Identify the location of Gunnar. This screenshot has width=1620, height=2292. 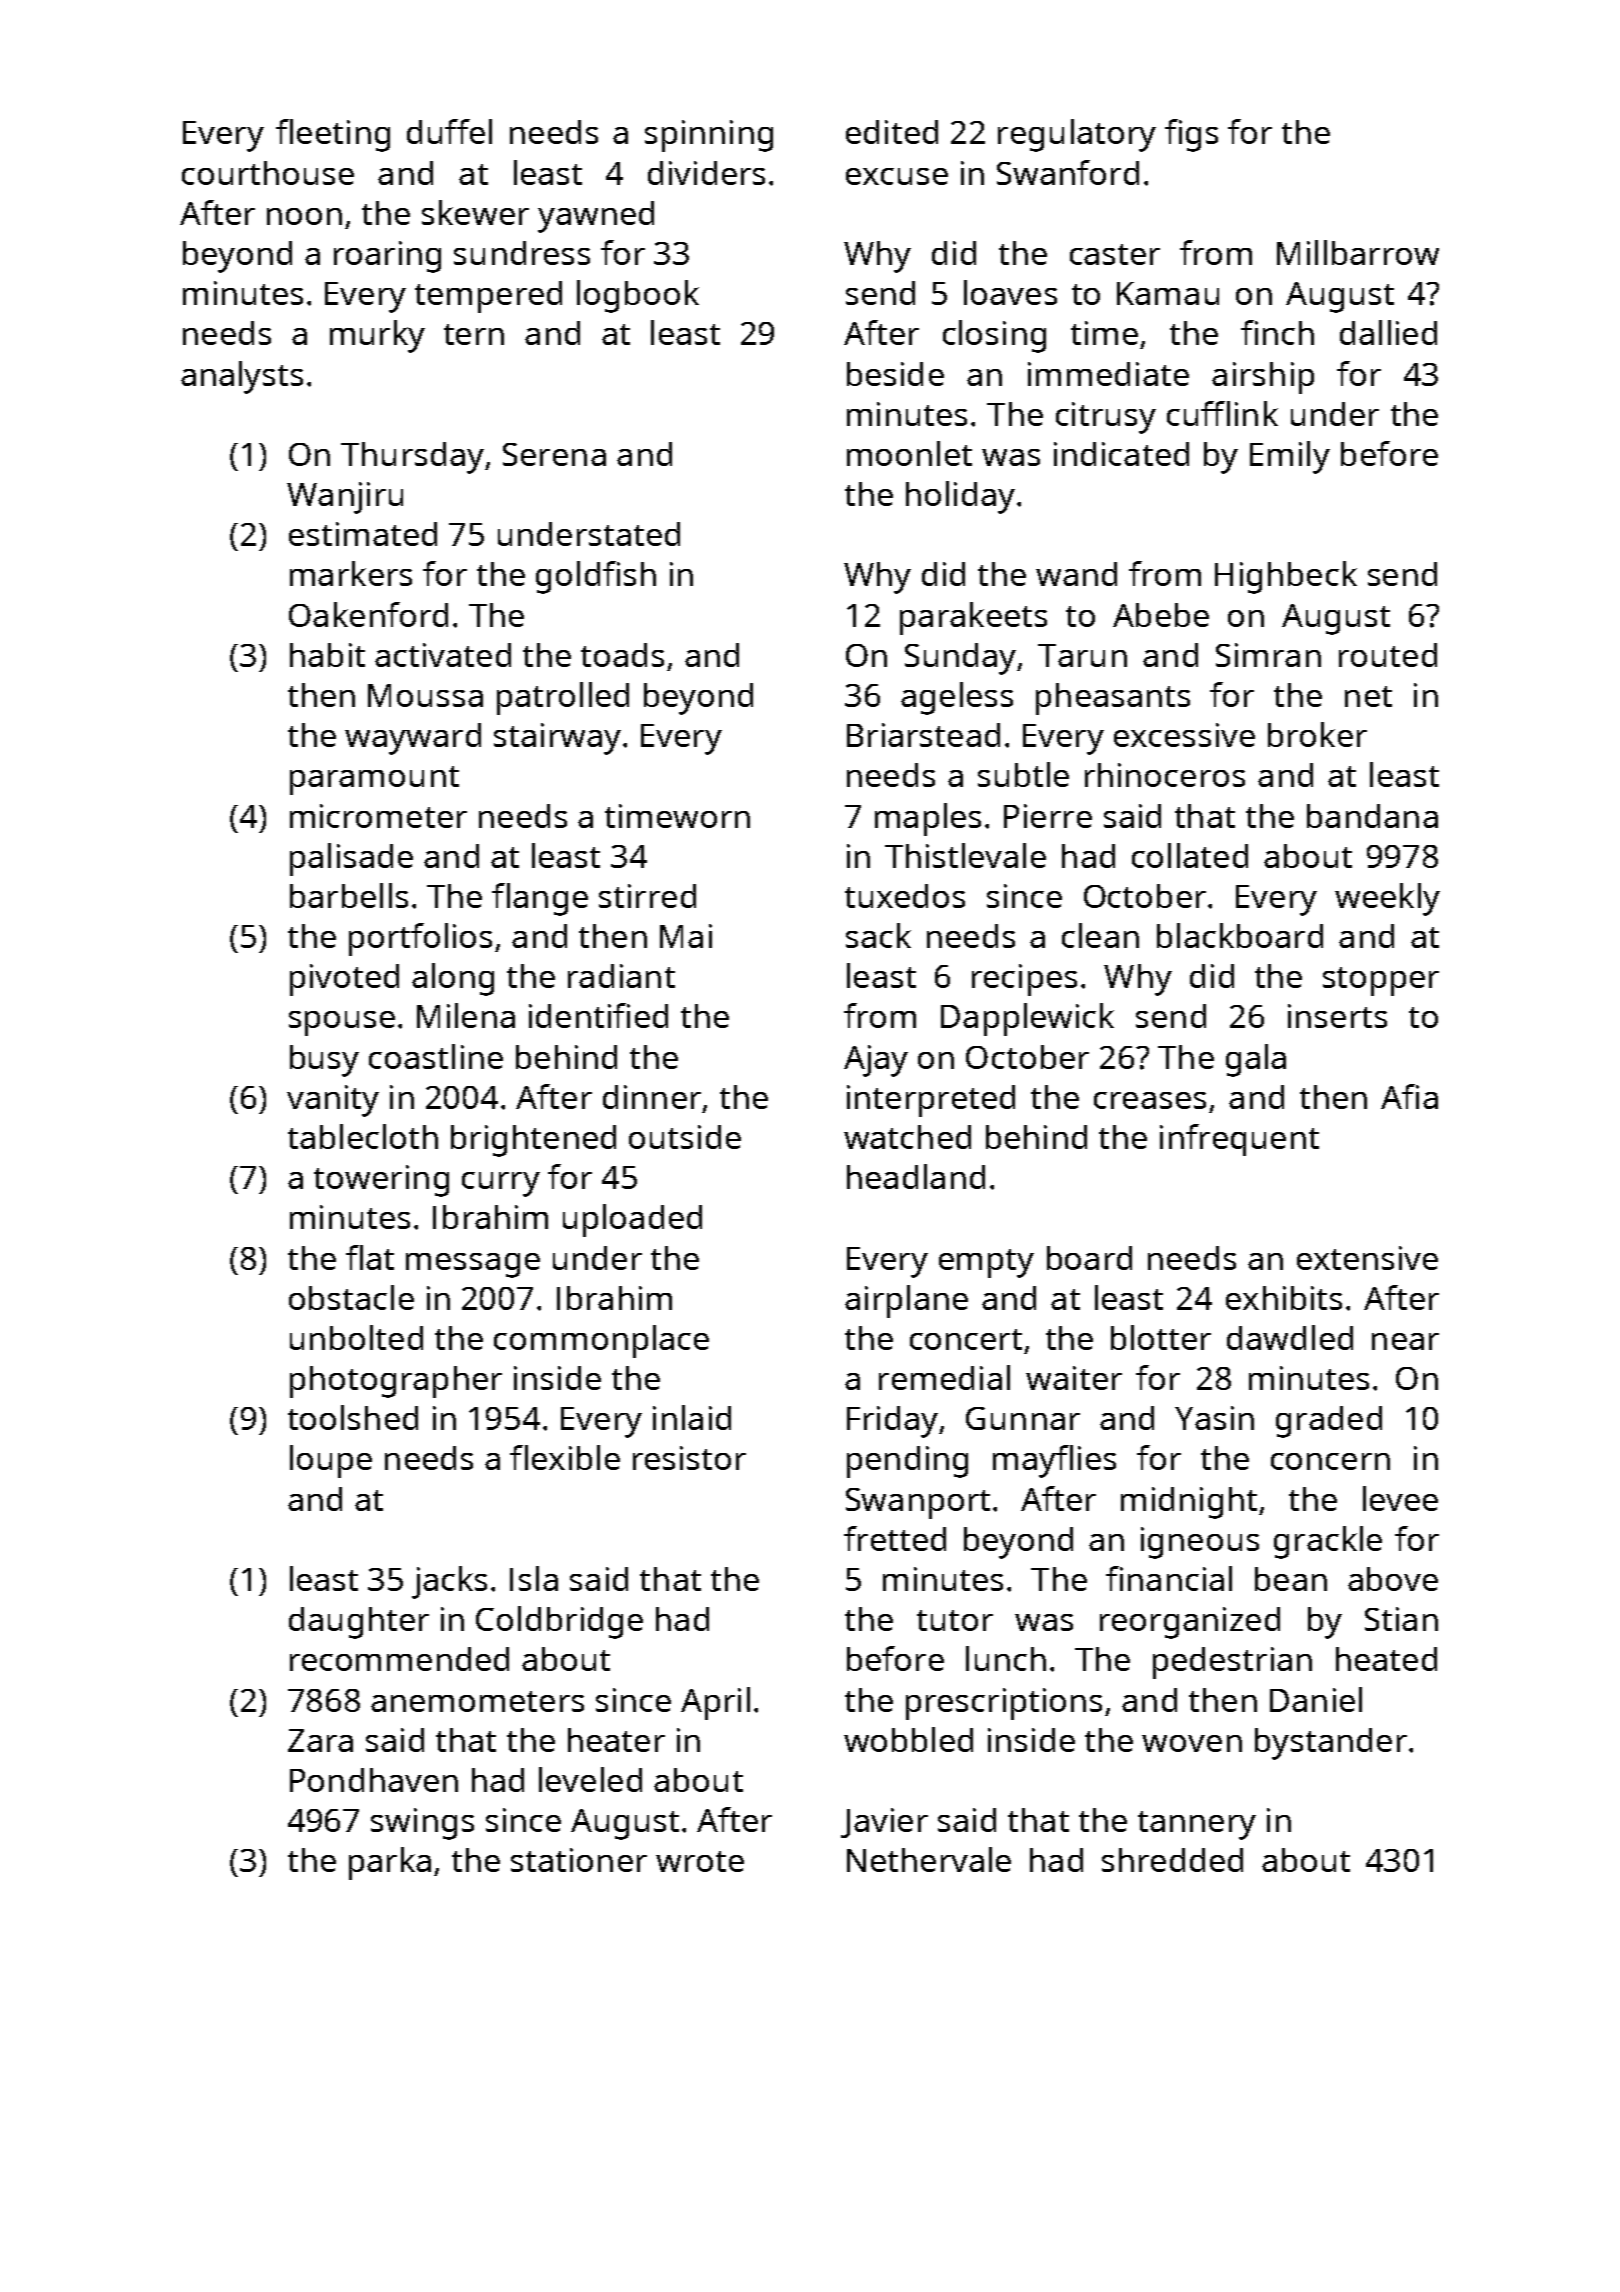
(1023, 1418).
